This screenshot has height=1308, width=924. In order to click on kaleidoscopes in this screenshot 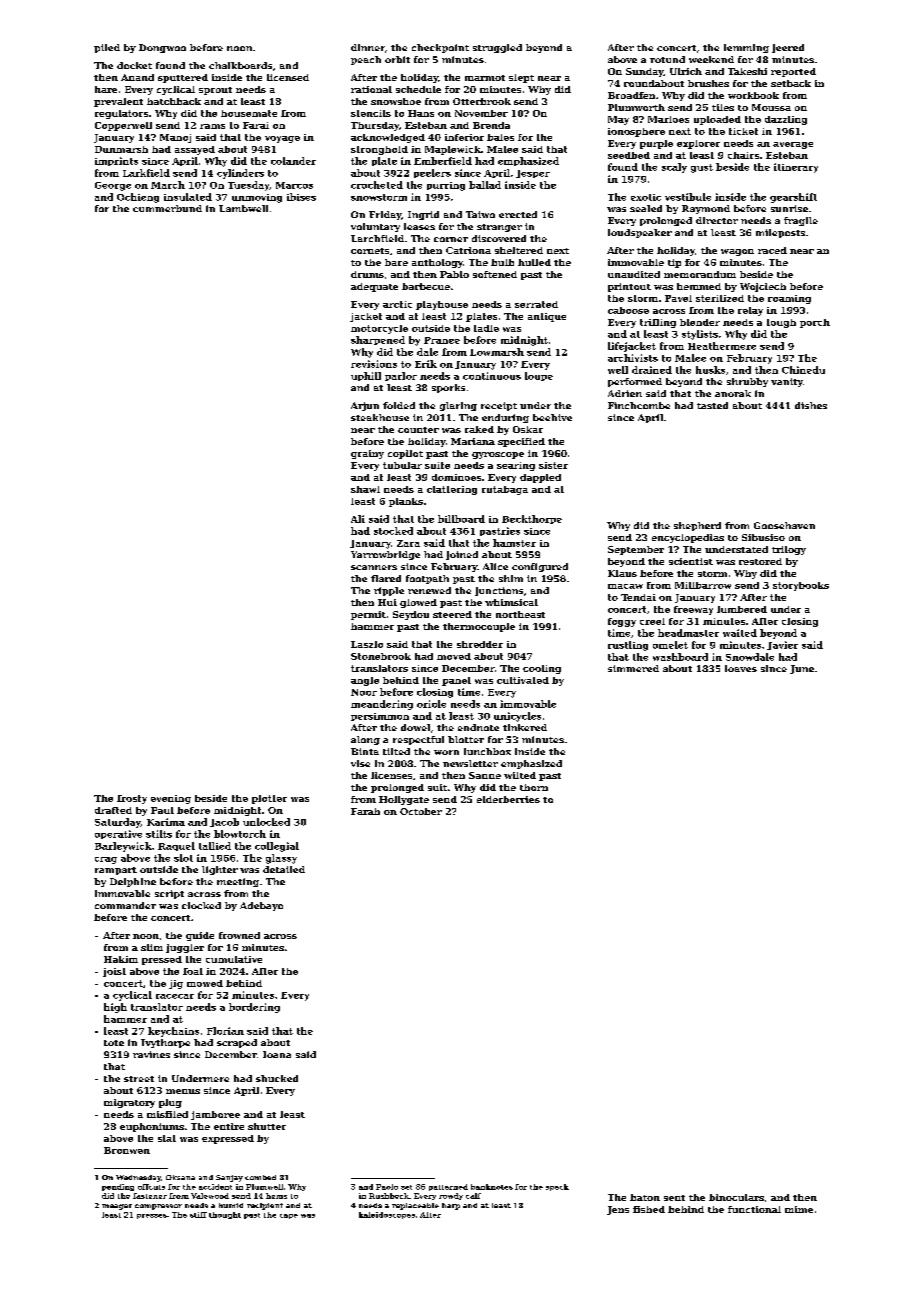, I will do `click(387, 1215)`.
